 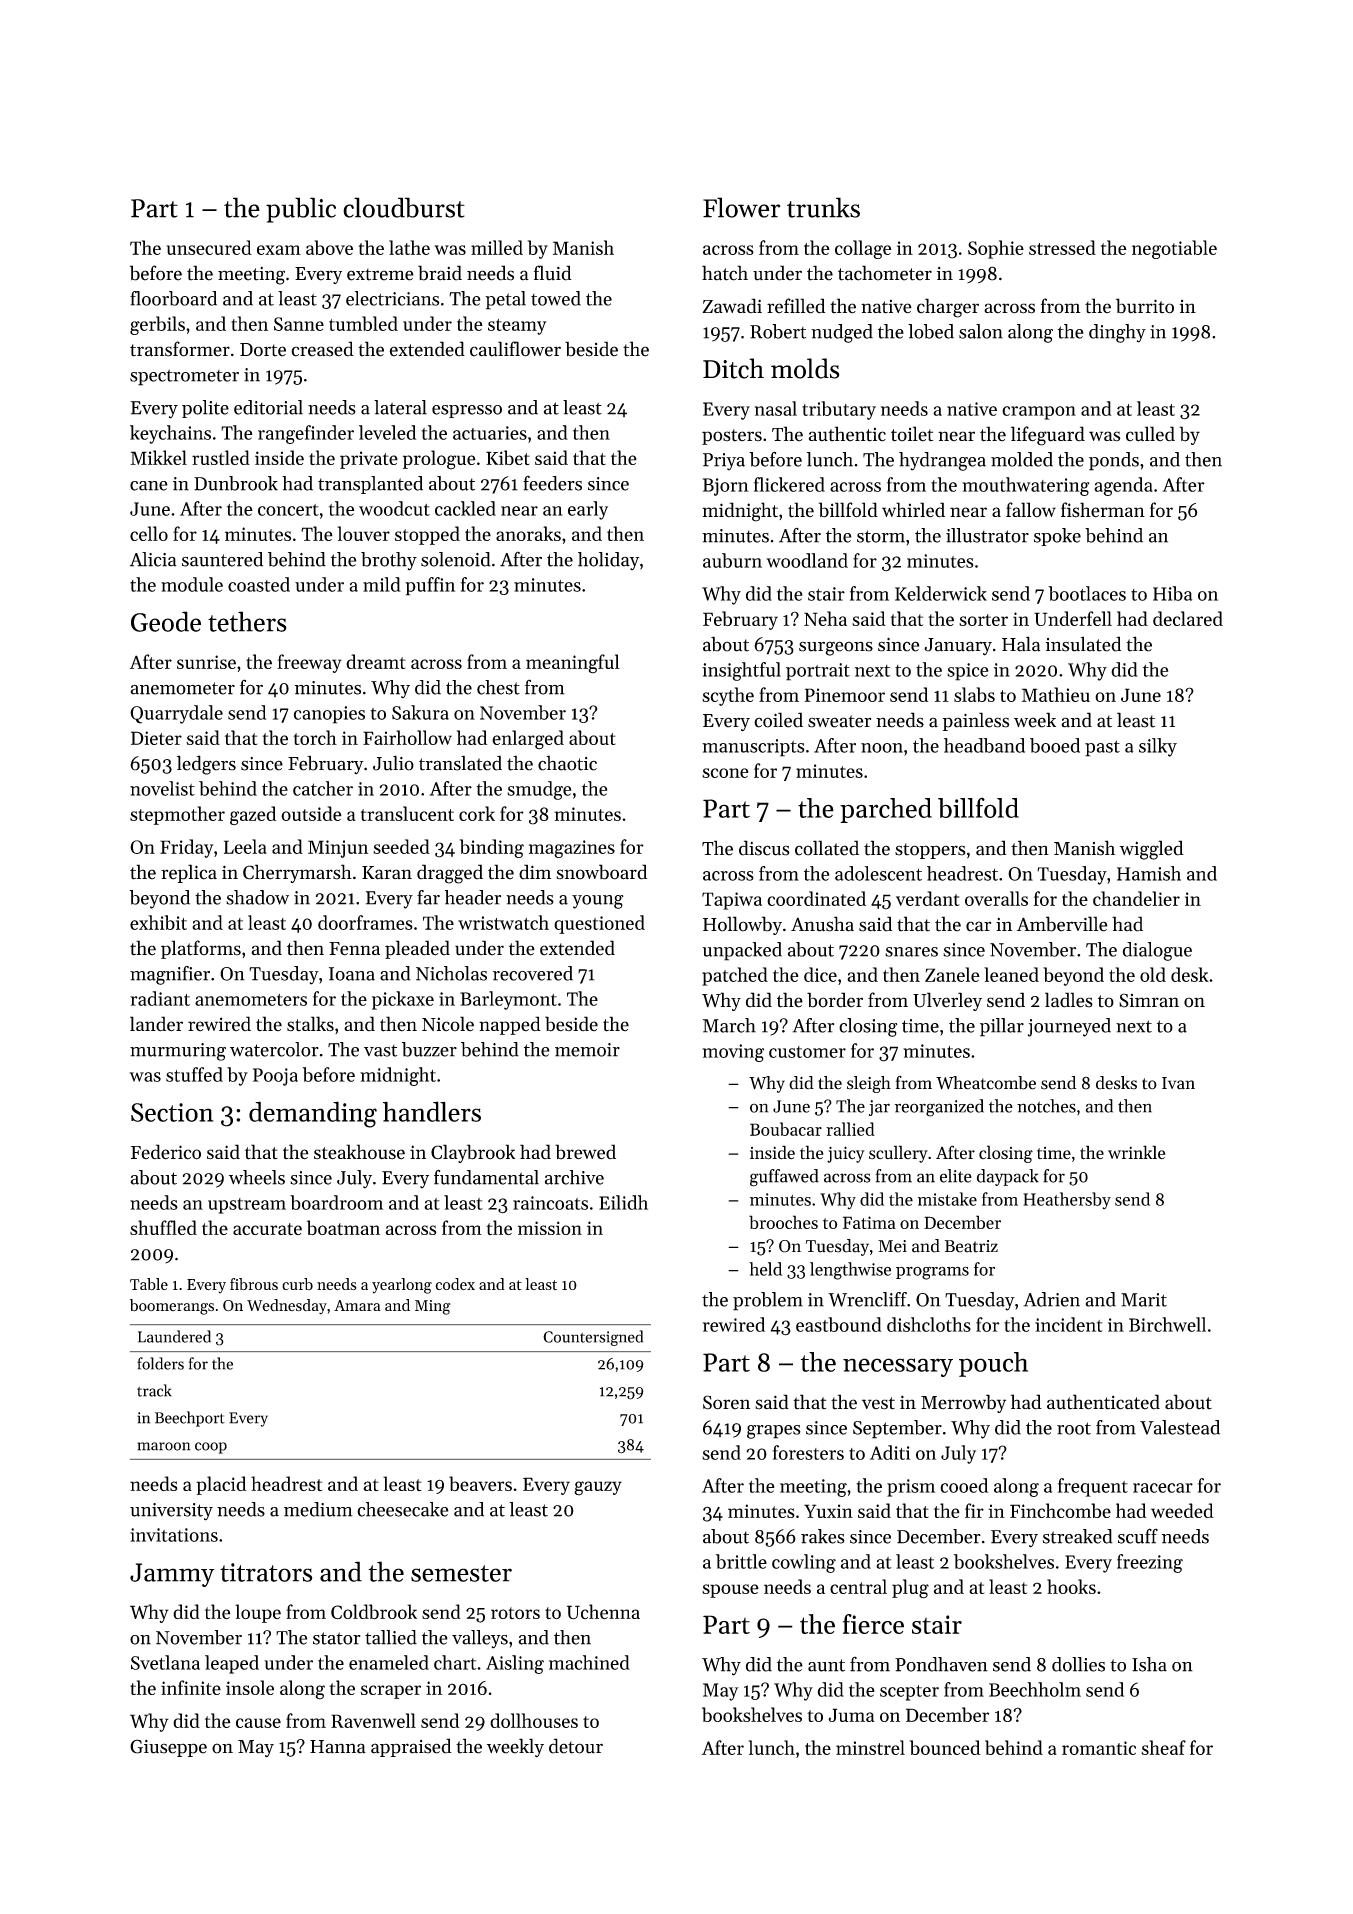 What do you see at coordinates (1174, 249) in the page?
I see `negotiable` at bounding box center [1174, 249].
